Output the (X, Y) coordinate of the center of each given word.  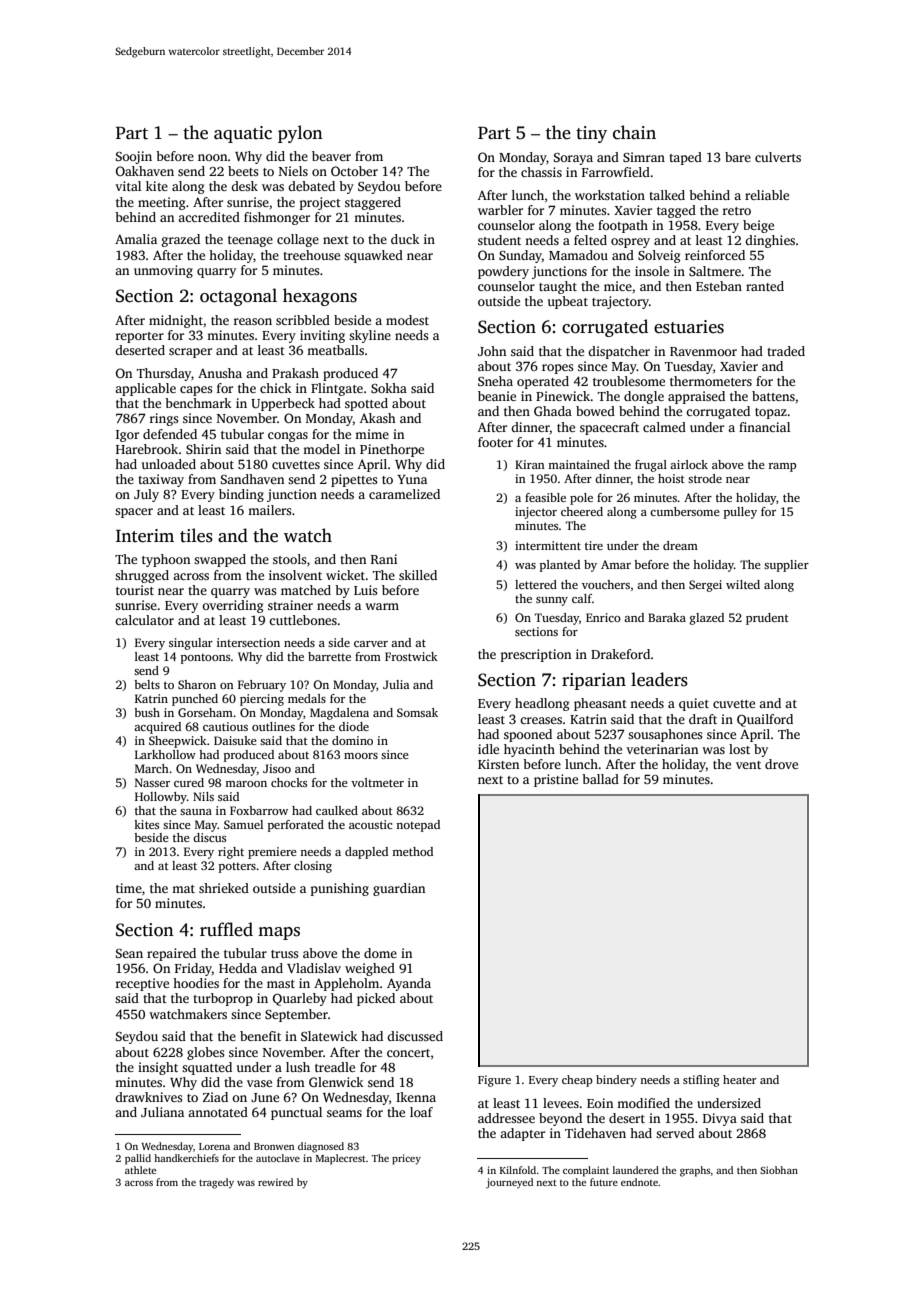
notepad (418, 826)
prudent (767, 619)
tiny (591, 134)
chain (634, 132)
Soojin (134, 157)
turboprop (223, 999)
